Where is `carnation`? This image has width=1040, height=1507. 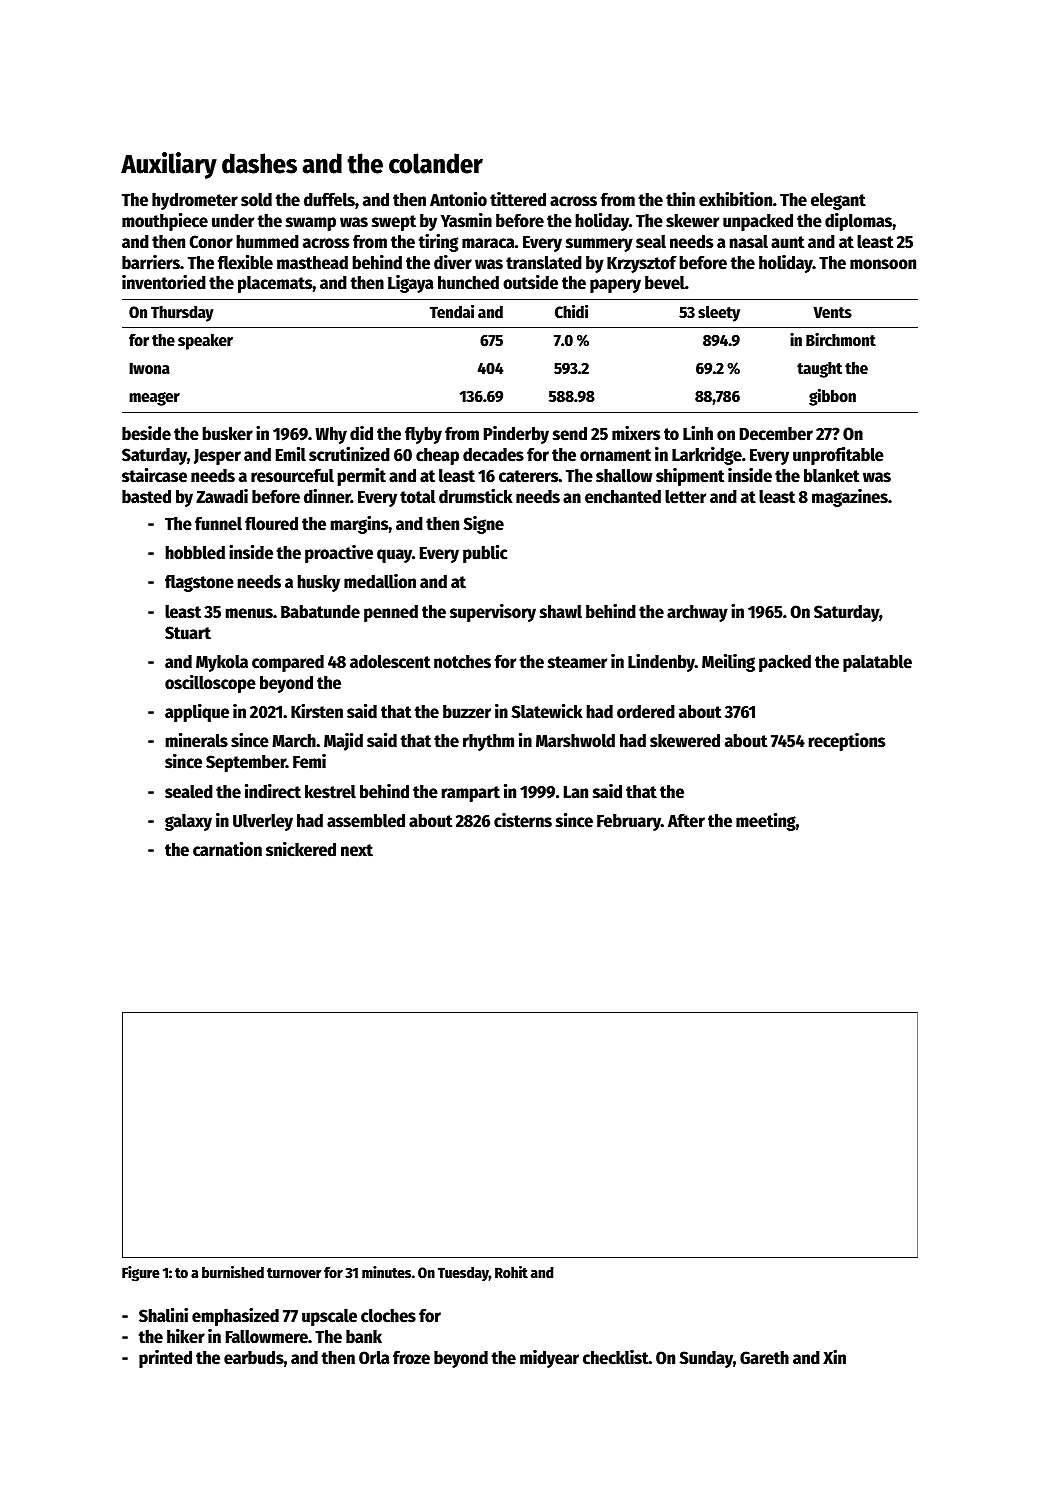 carnation is located at coordinates (227, 849).
